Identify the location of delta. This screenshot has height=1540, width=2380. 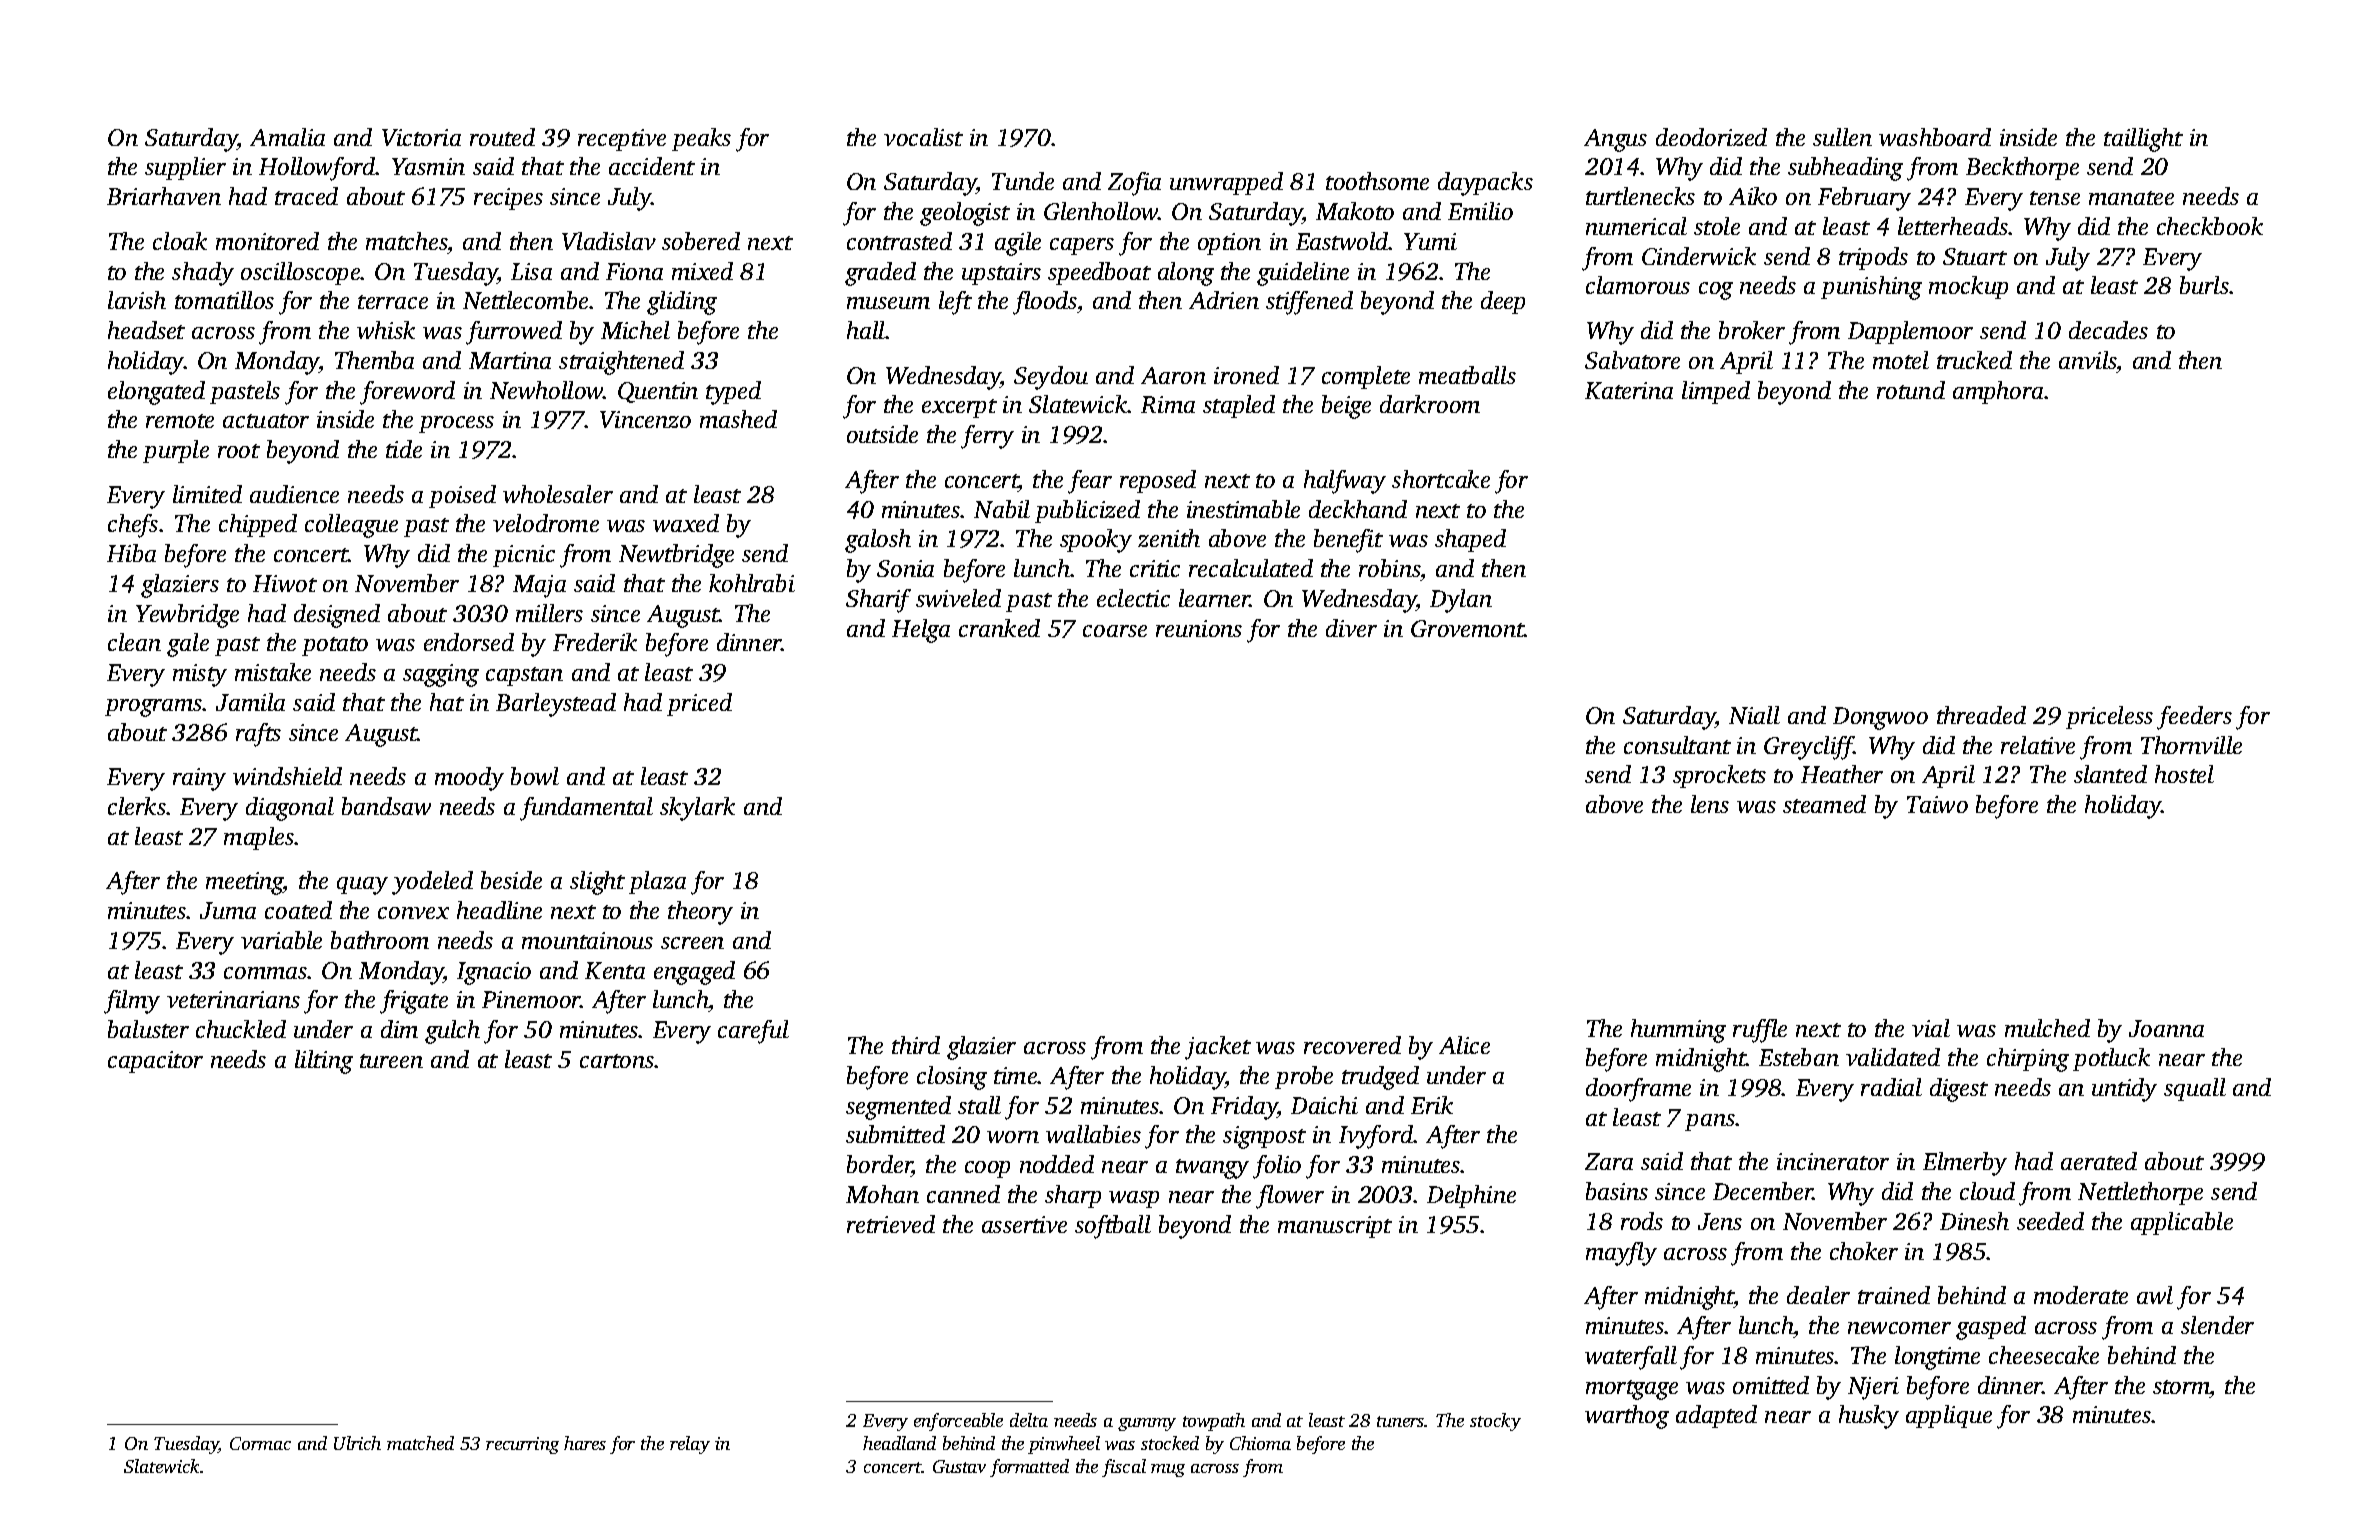
(1029, 1420).
